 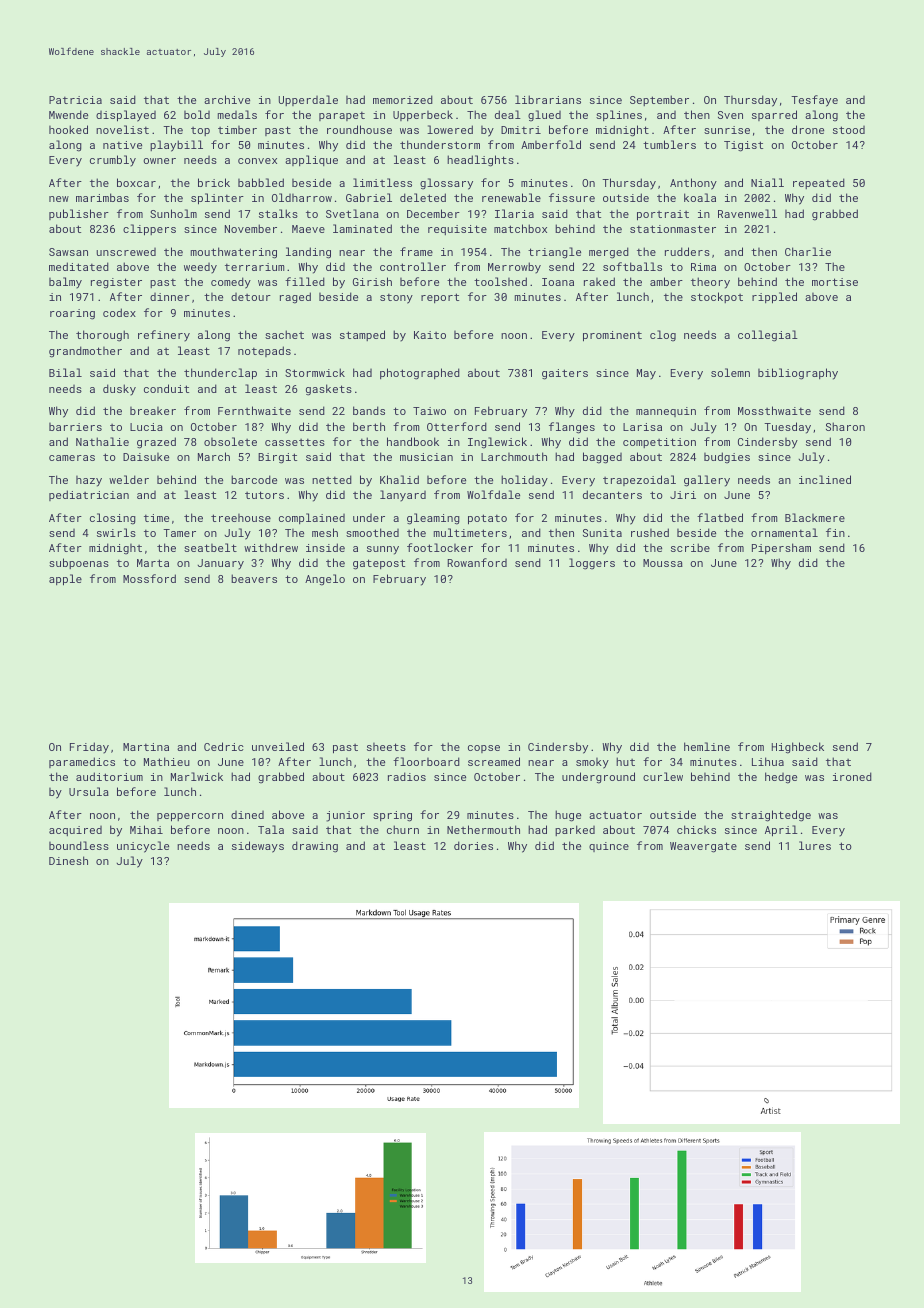 I want to click on tumblers, so click(x=669, y=144).
